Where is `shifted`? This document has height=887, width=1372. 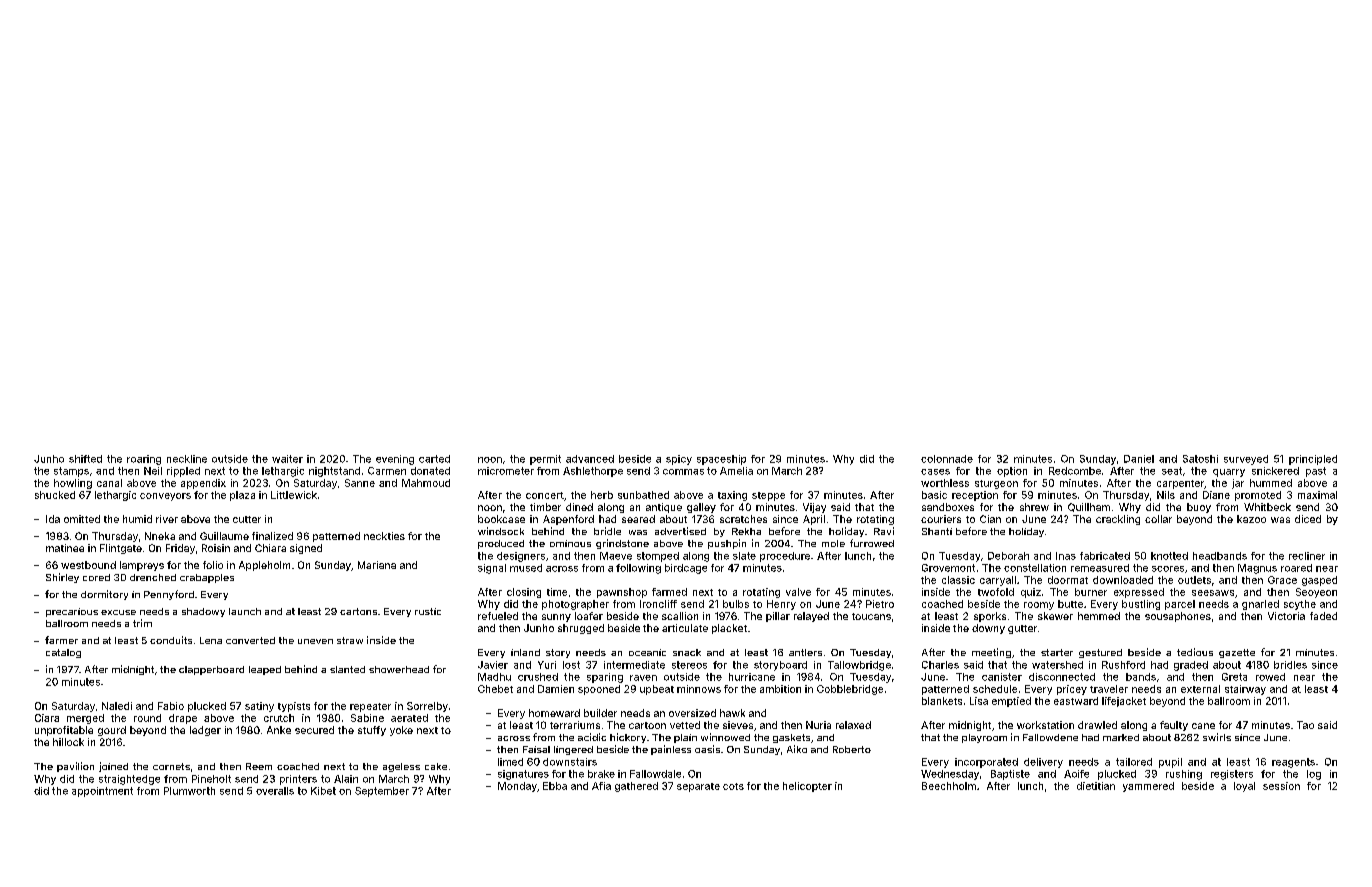
shifted is located at coordinates (85, 459).
